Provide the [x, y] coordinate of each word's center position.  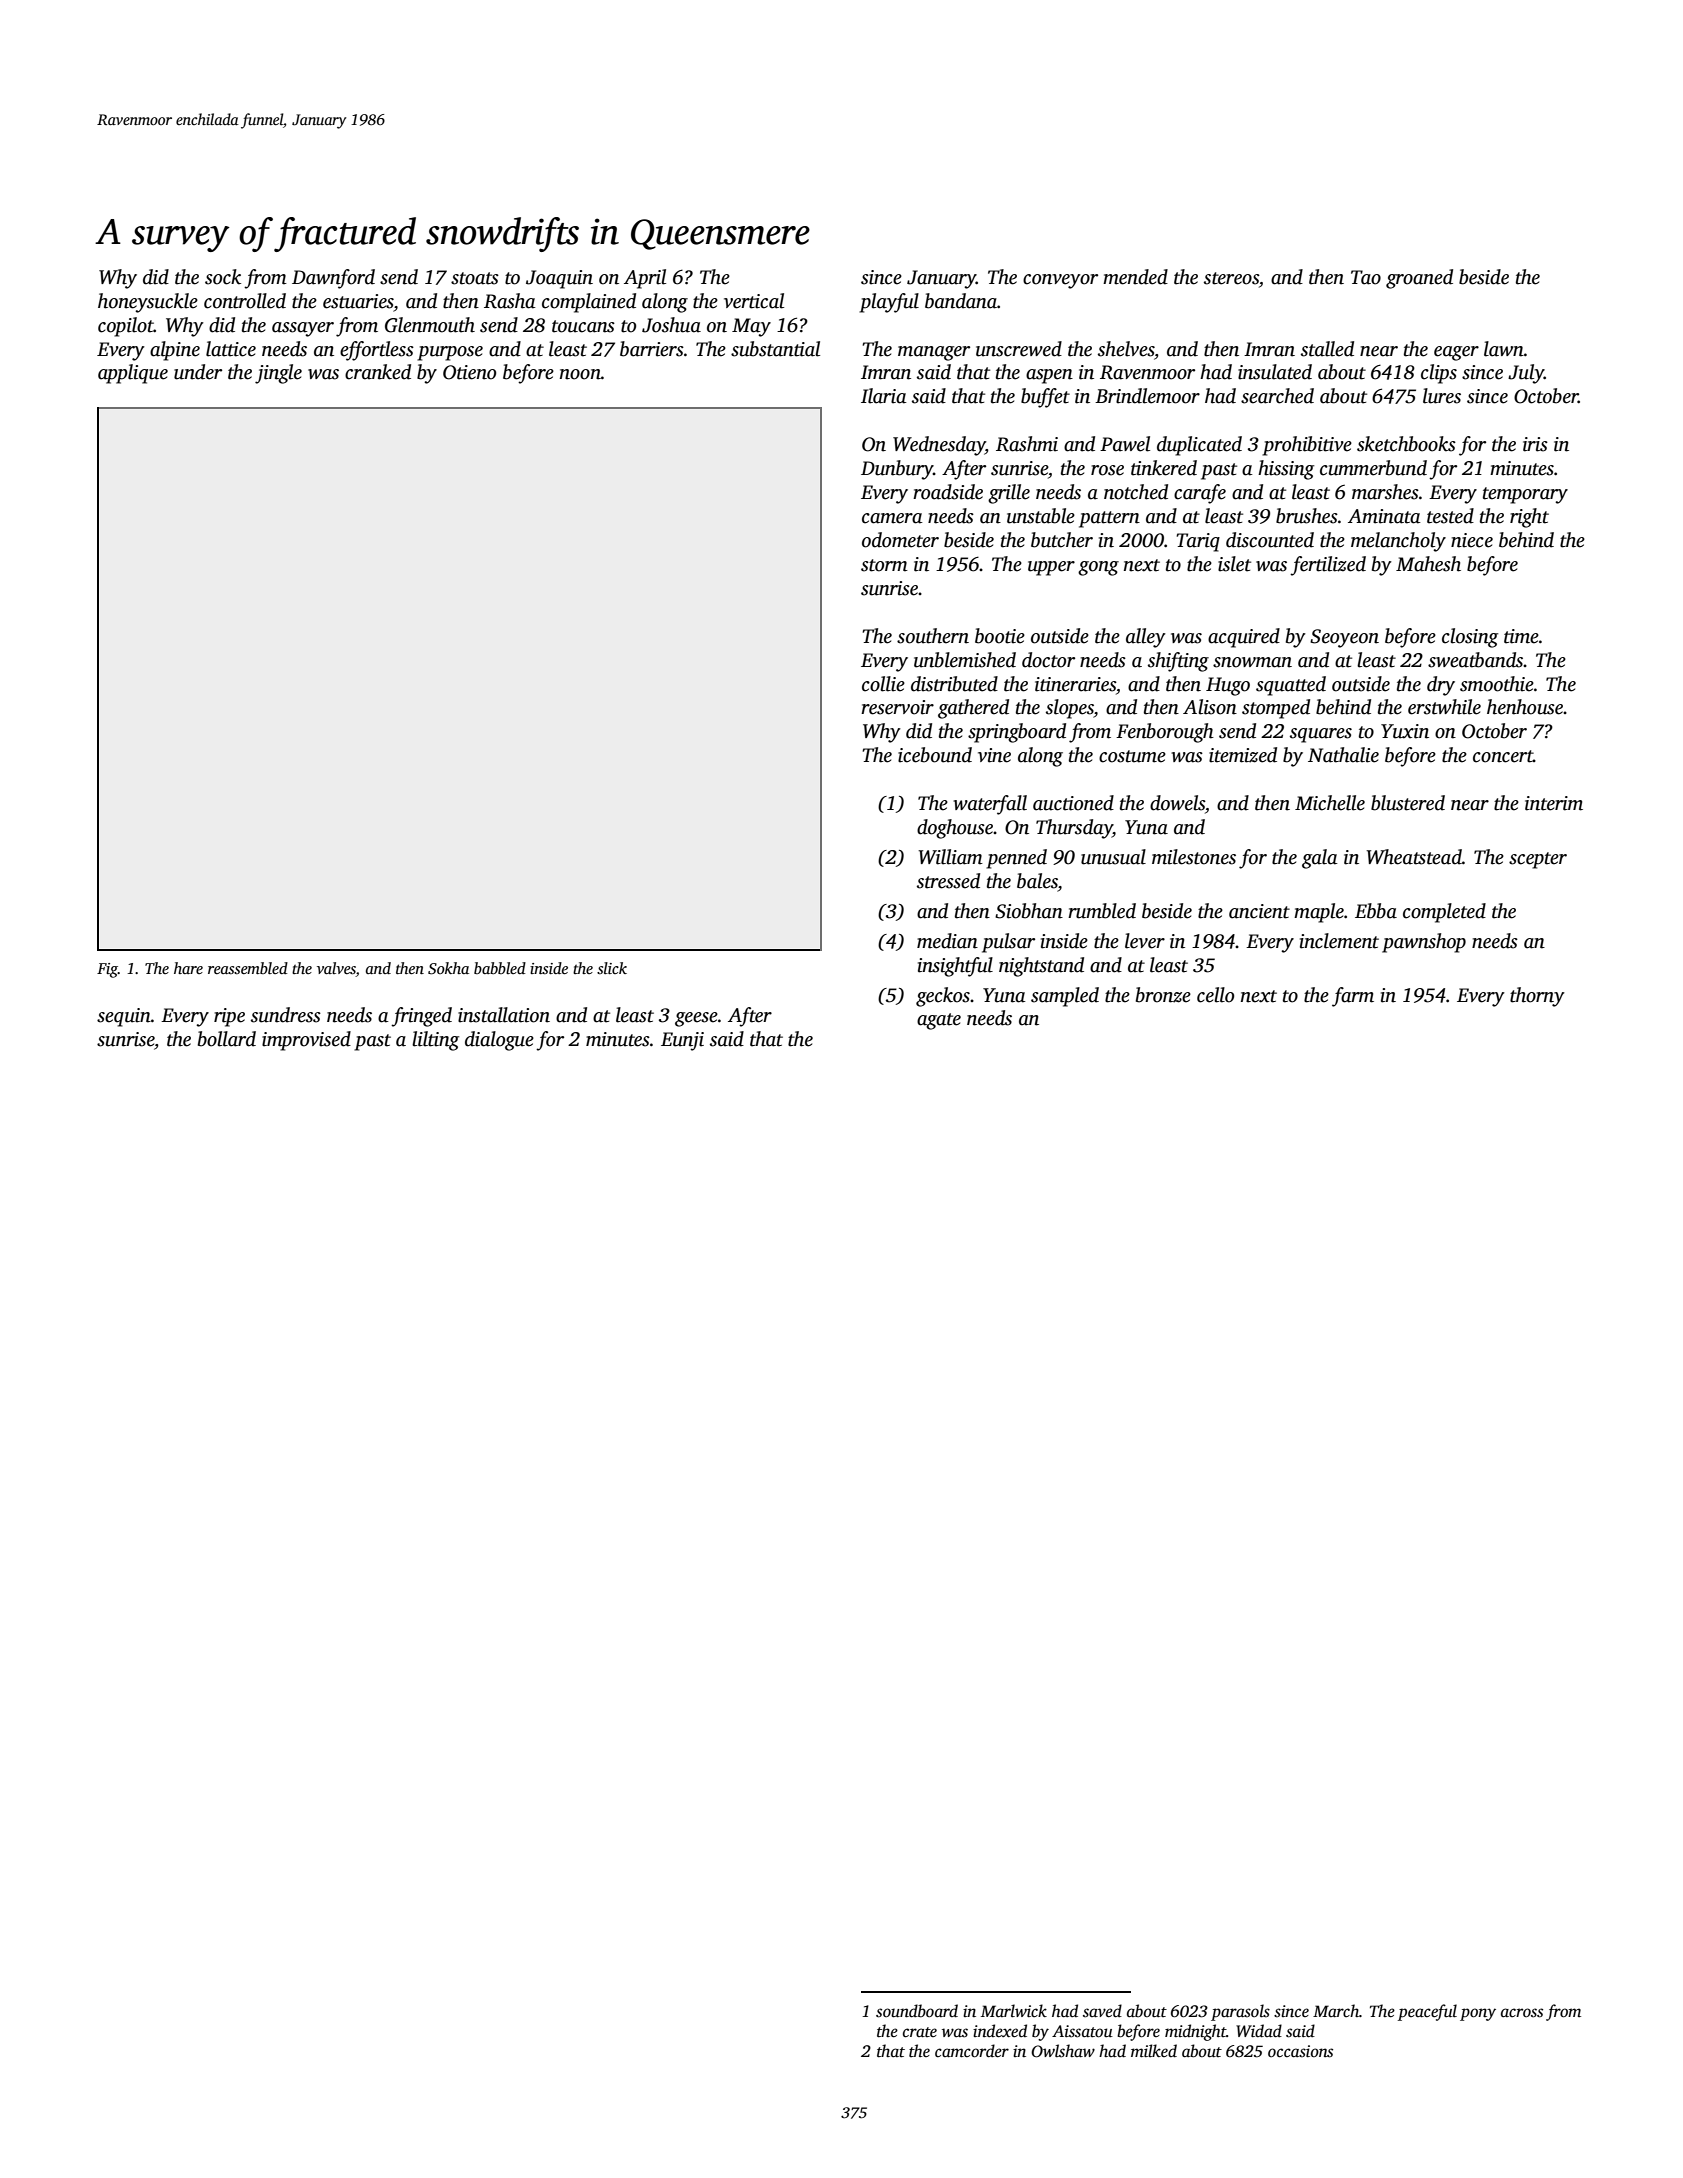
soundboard [917, 2011]
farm [1353, 997]
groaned [1419, 279]
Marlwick [1014, 2011]
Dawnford [333, 279]
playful [889, 303]
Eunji [682, 1041]
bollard [227, 1039]
